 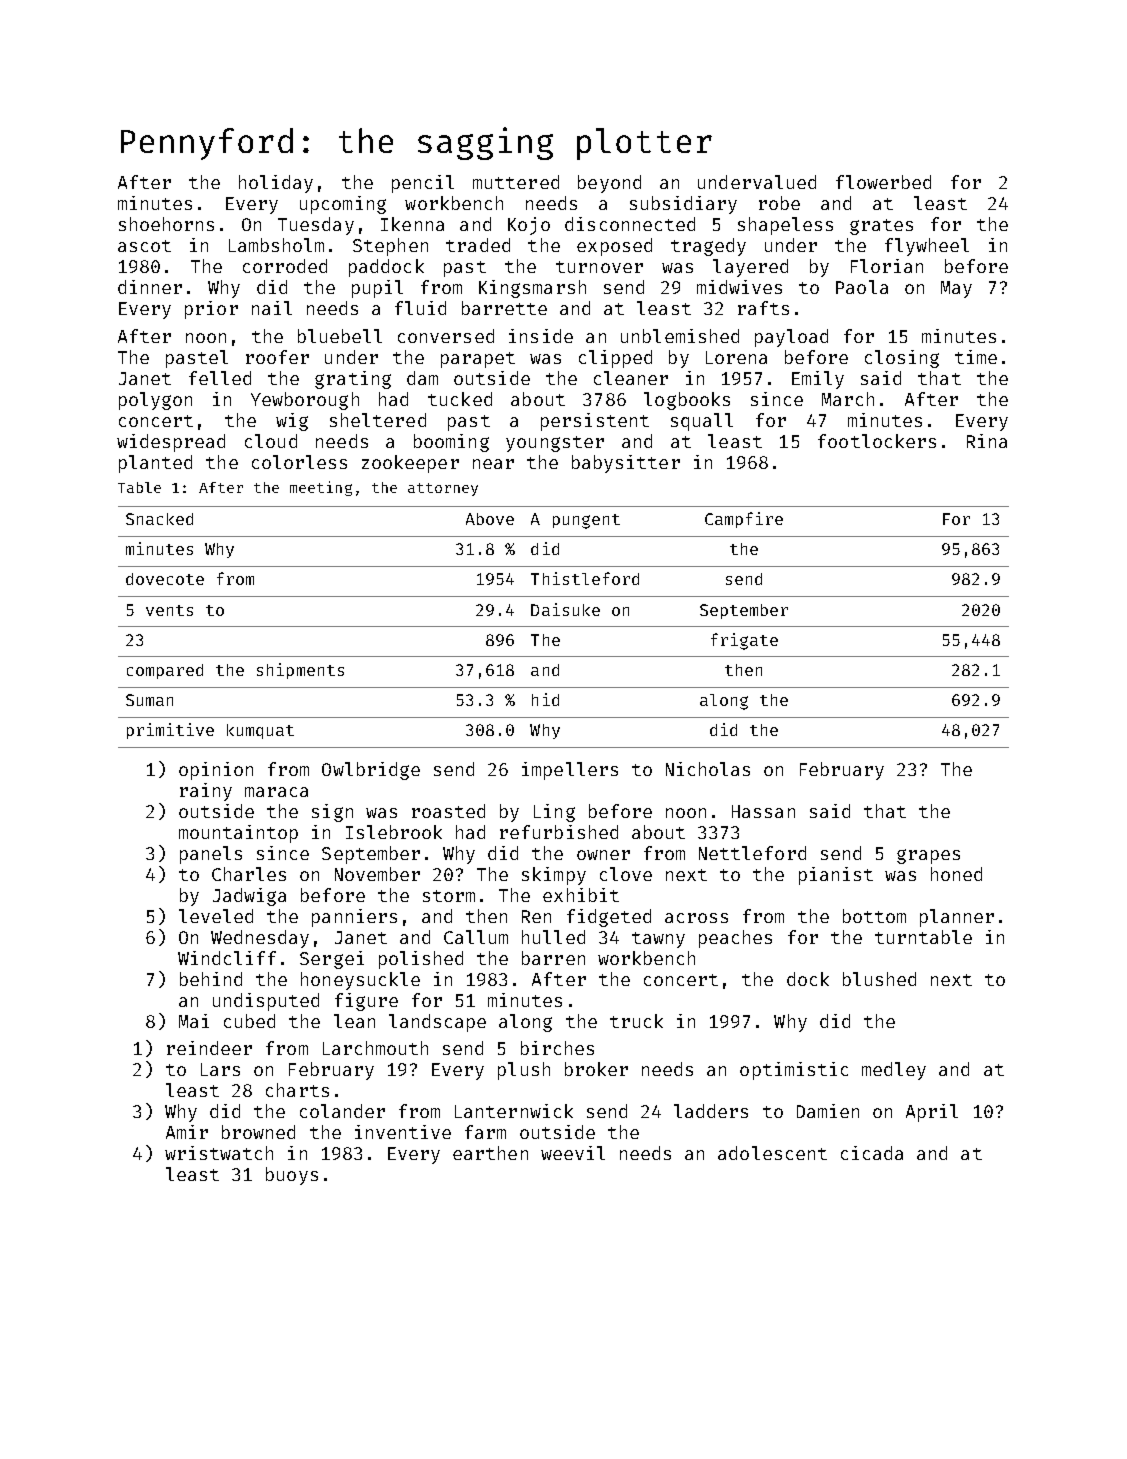 I want to click on vents, so click(x=169, y=610).
